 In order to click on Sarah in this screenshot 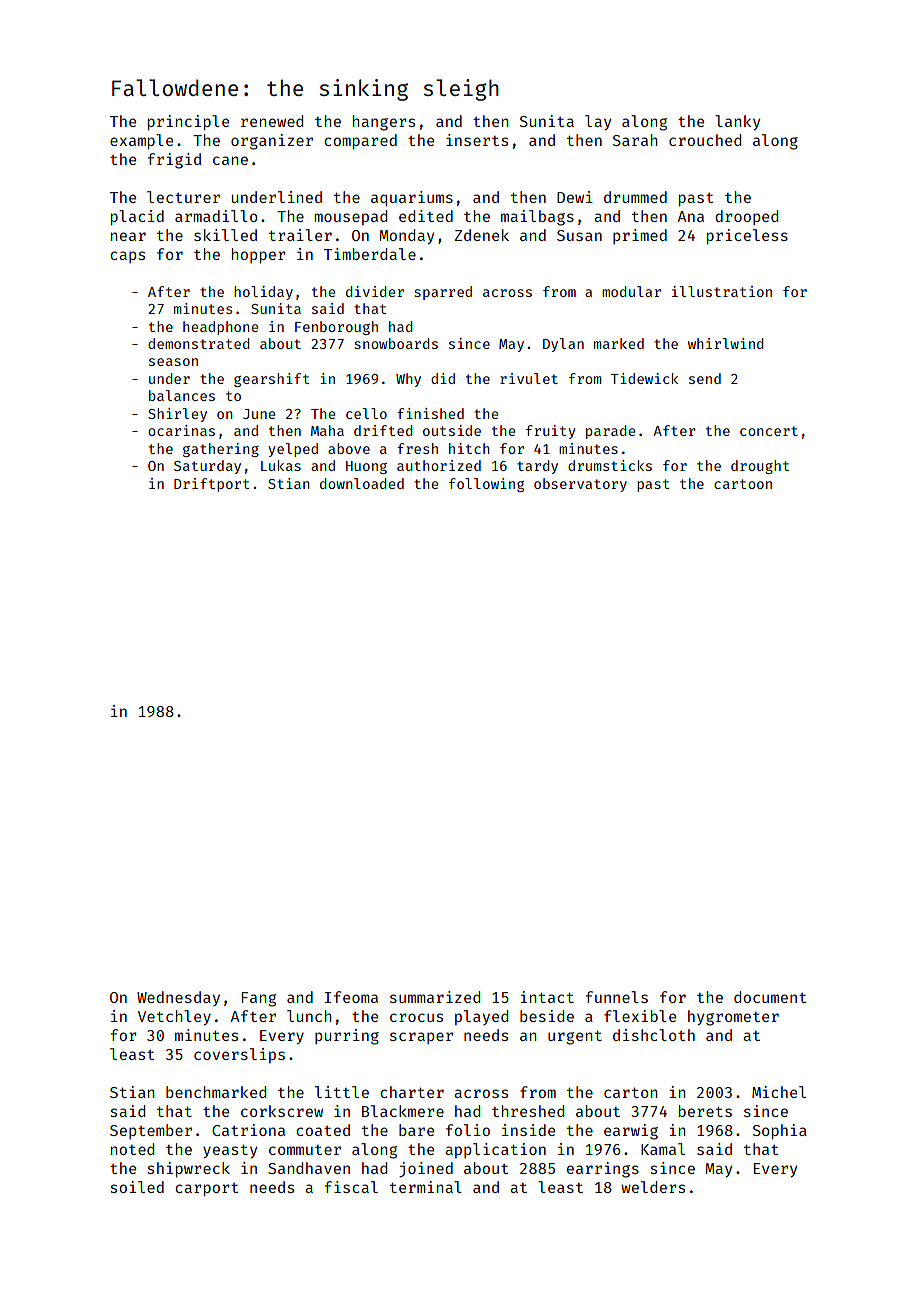, I will do `click(635, 140)`.
